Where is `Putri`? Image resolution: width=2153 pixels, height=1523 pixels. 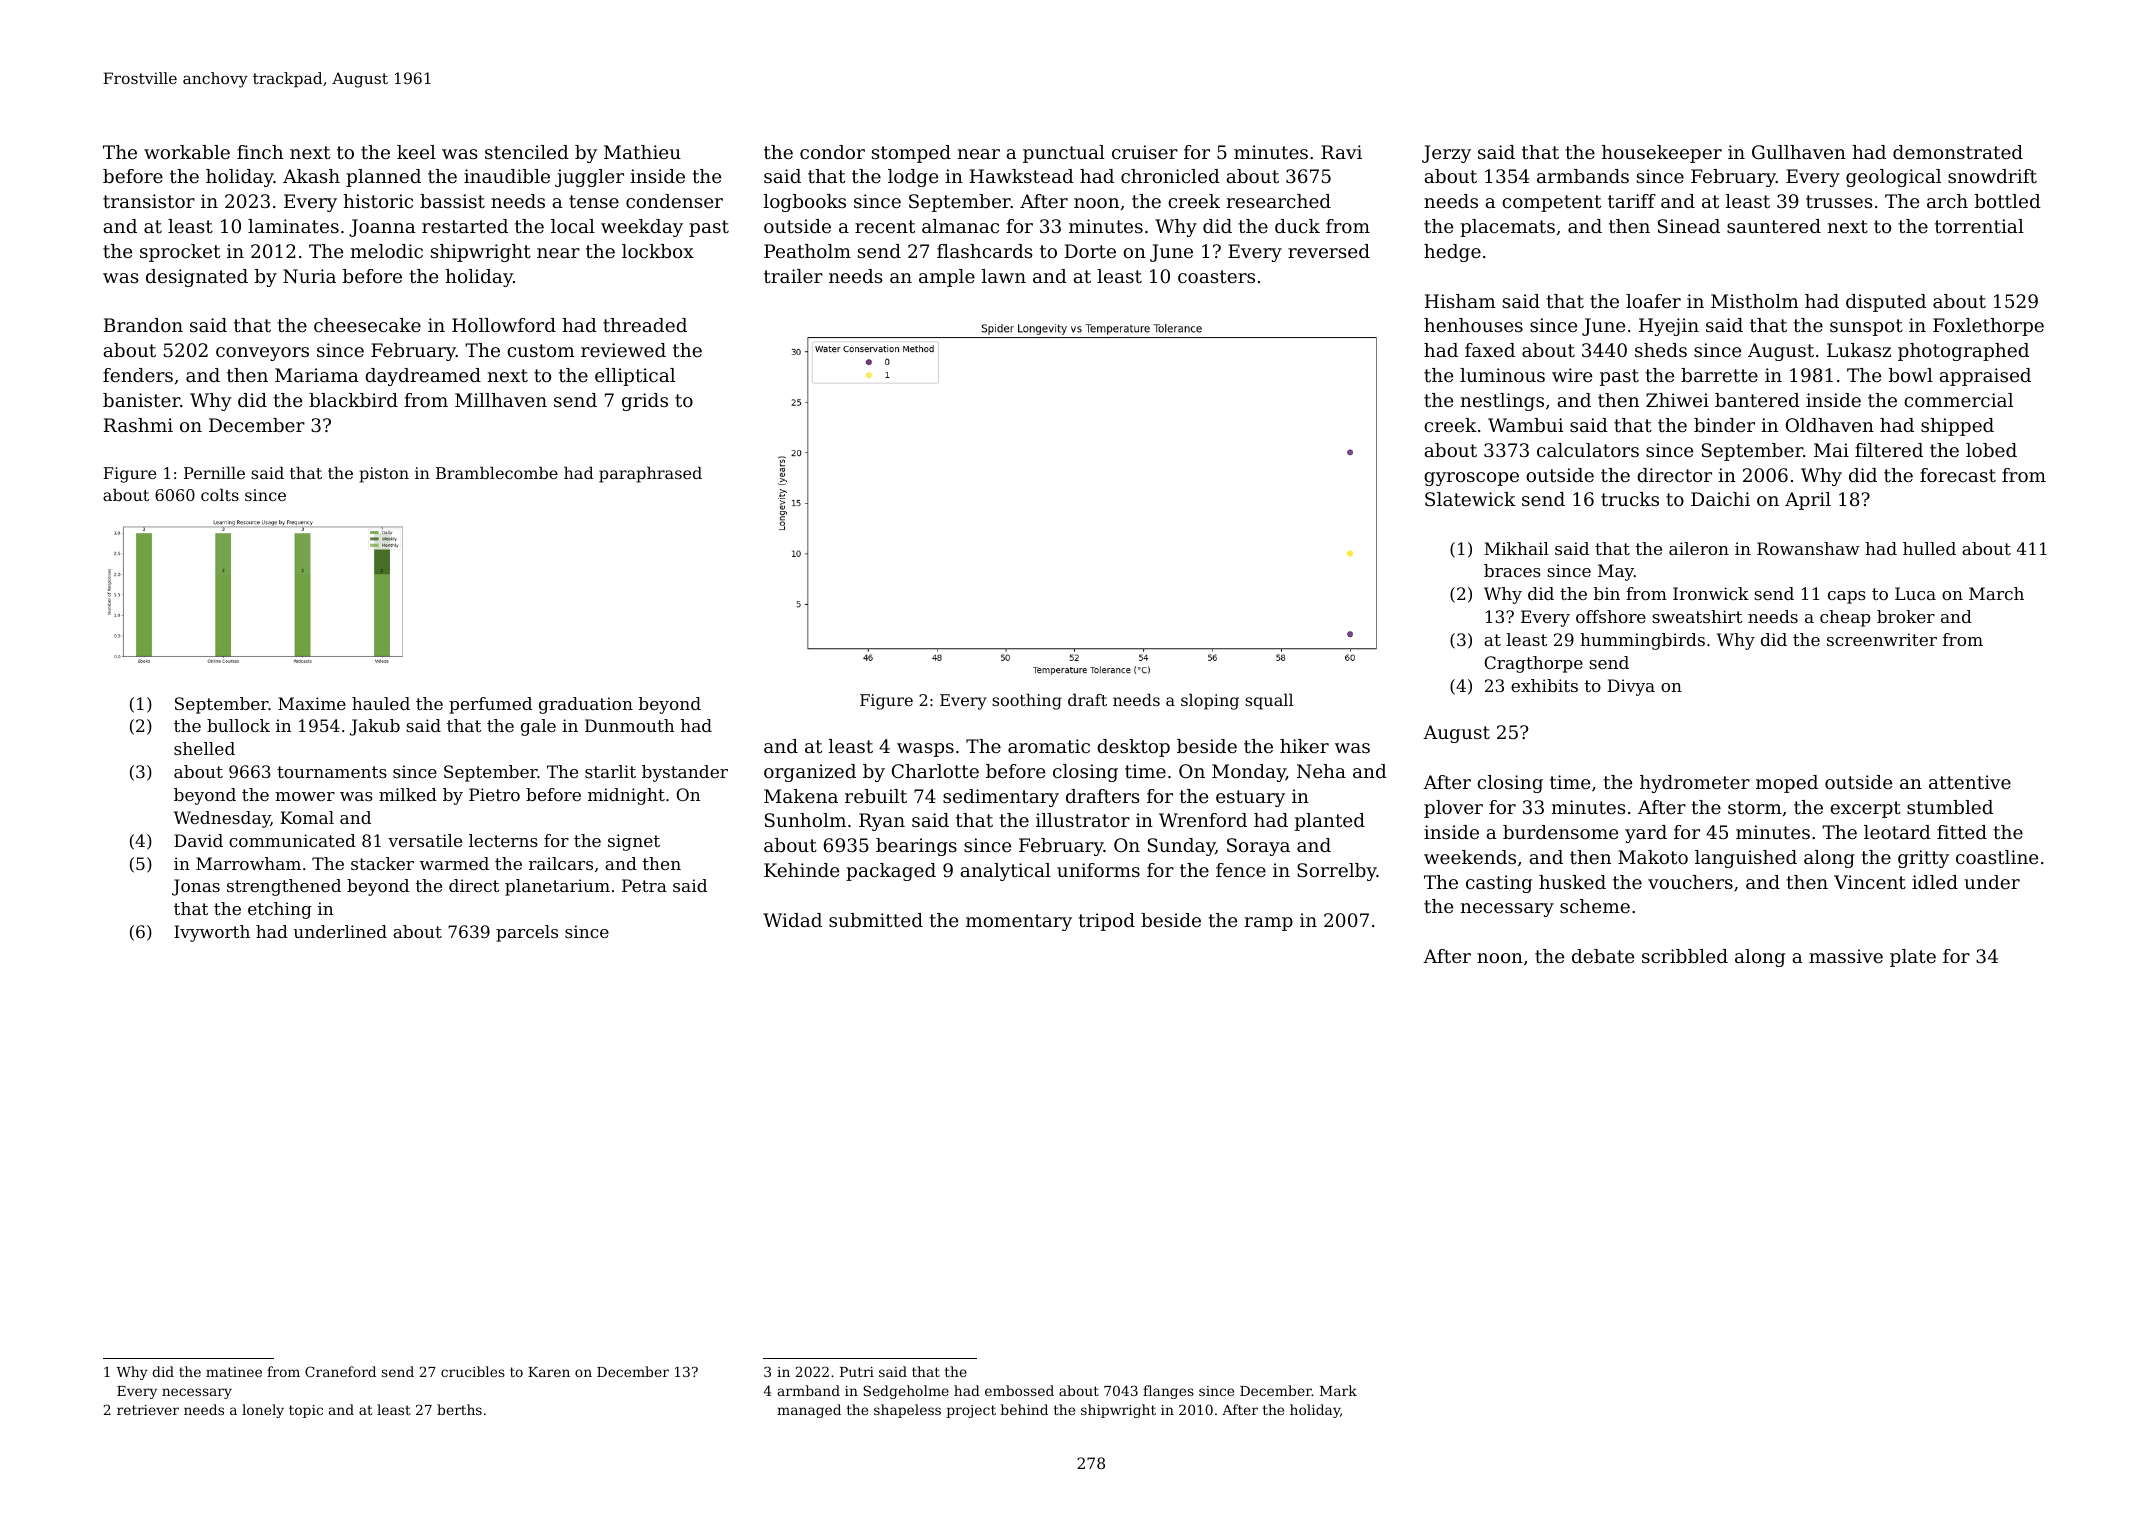
Putri is located at coordinates (857, 1372).
